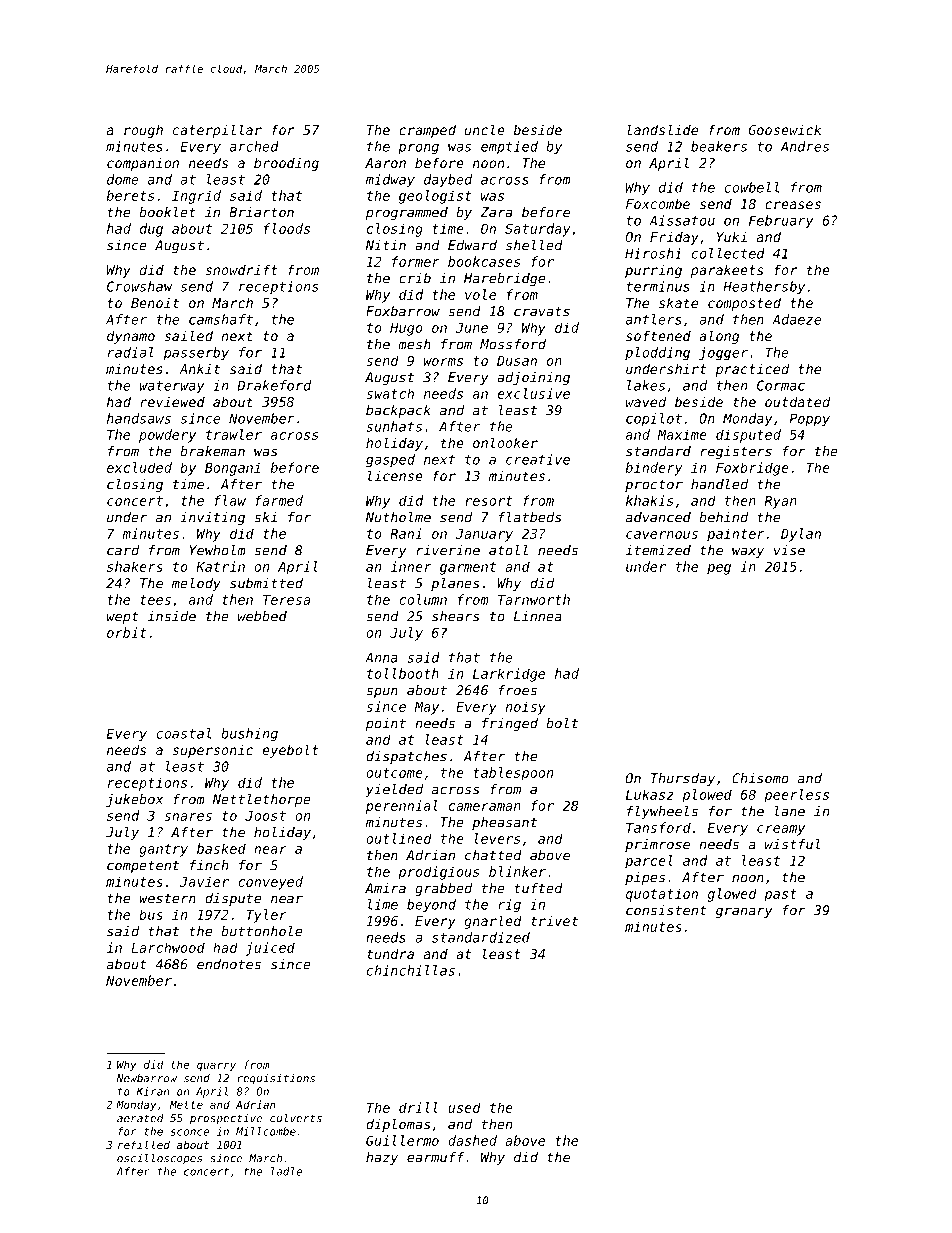 The width and height of the document is (952, 1233). Describe the element at coordinates (489, 501) in the document. I see `resort` at that location.
